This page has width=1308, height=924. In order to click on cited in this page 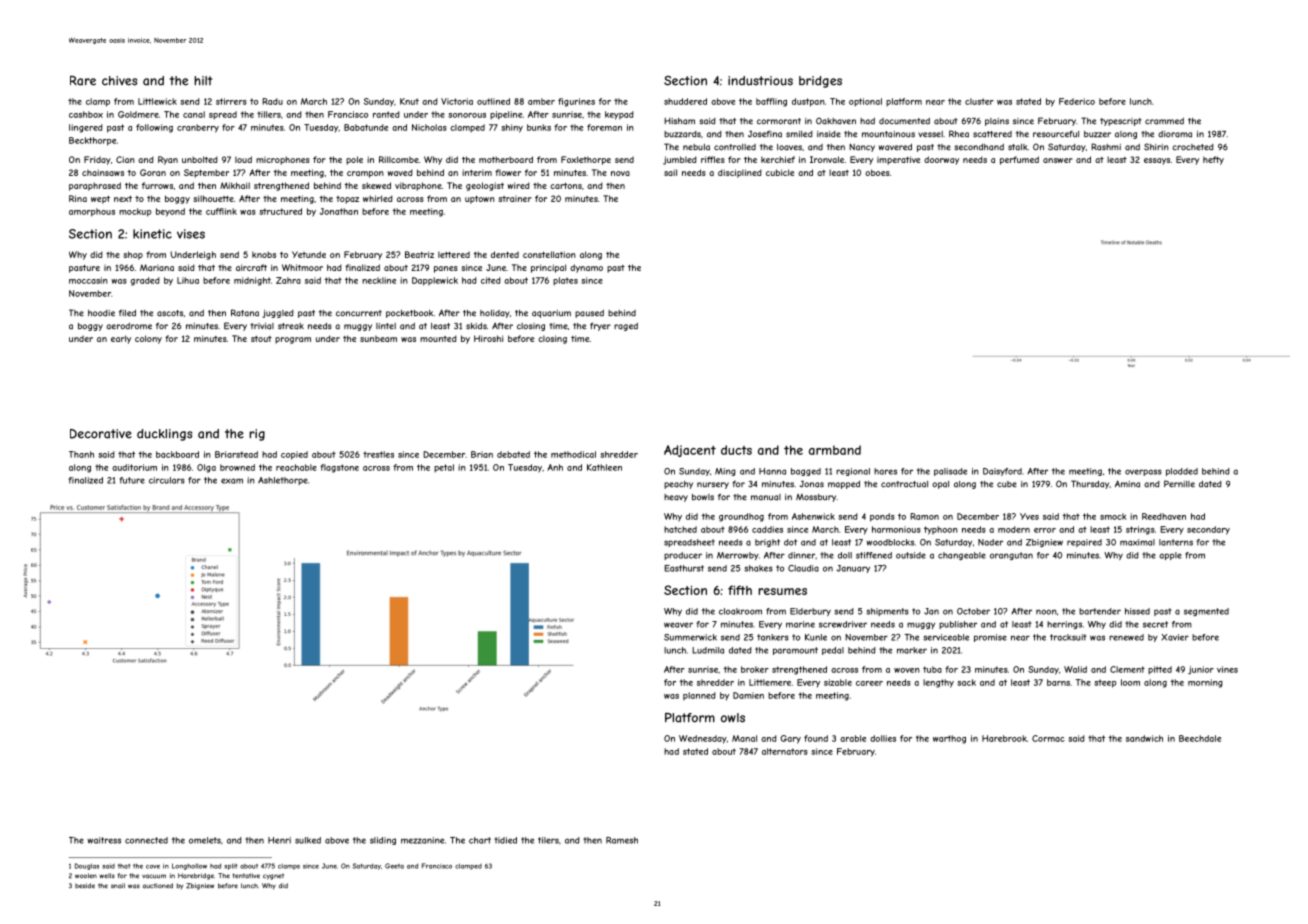, I will do `click(491, 280)`.
